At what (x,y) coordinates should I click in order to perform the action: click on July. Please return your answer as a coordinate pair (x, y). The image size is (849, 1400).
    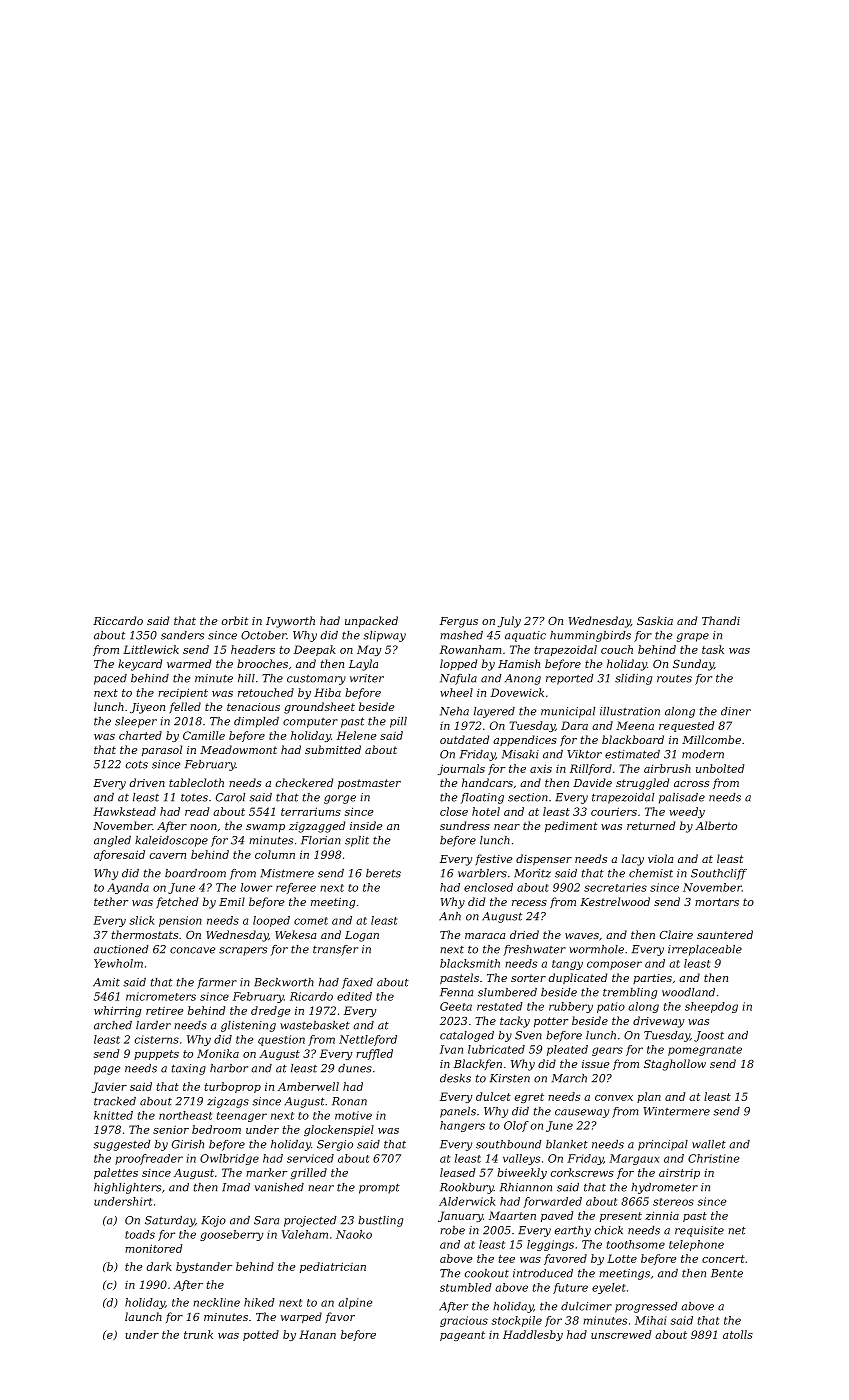
    Looking at the image, I should click on (509, 622).
